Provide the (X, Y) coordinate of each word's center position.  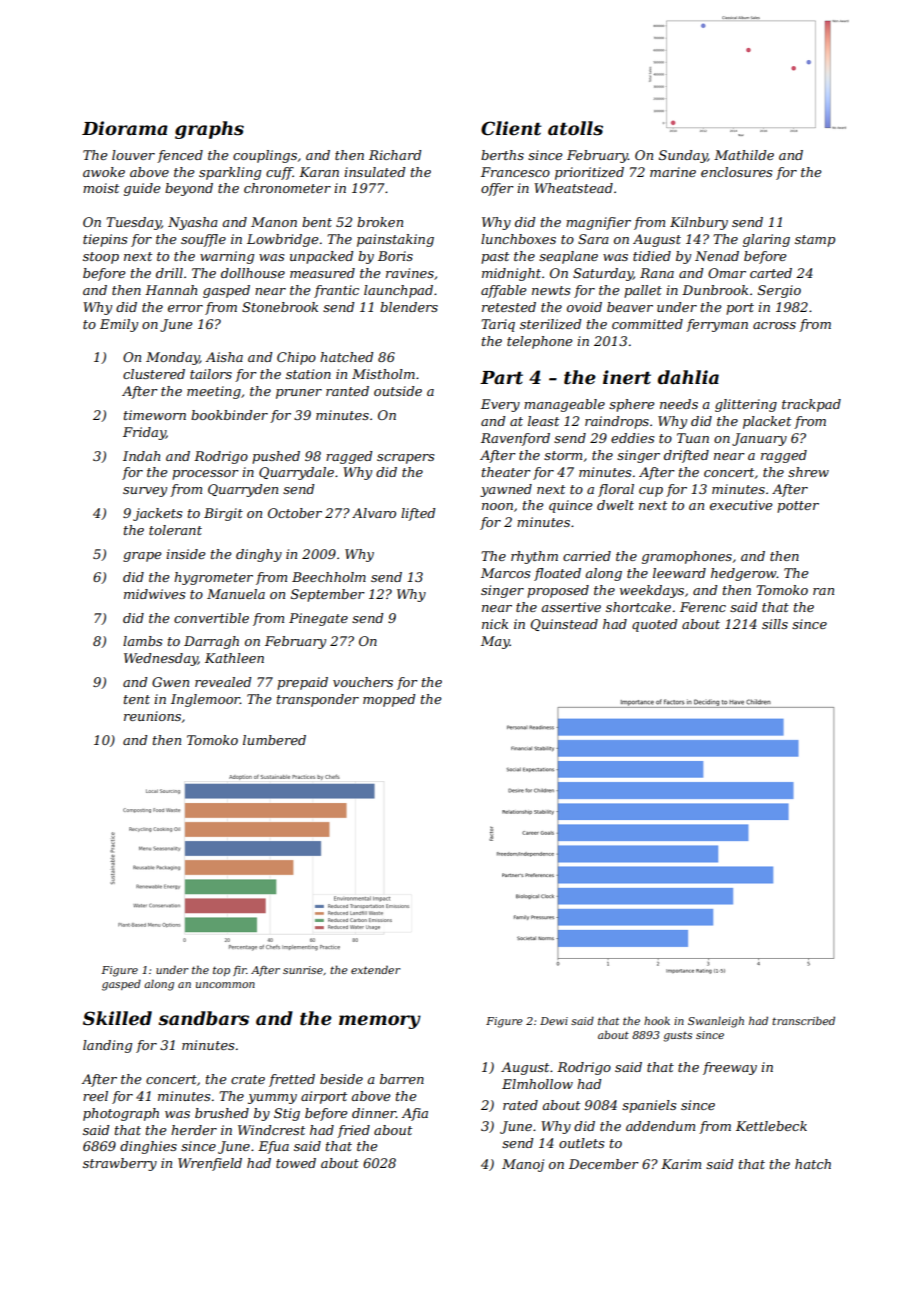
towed (296, 1163)
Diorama (125, 128)
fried (353, 1131)
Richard (395, 155)
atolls (575, 128)
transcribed (803, 1020)
